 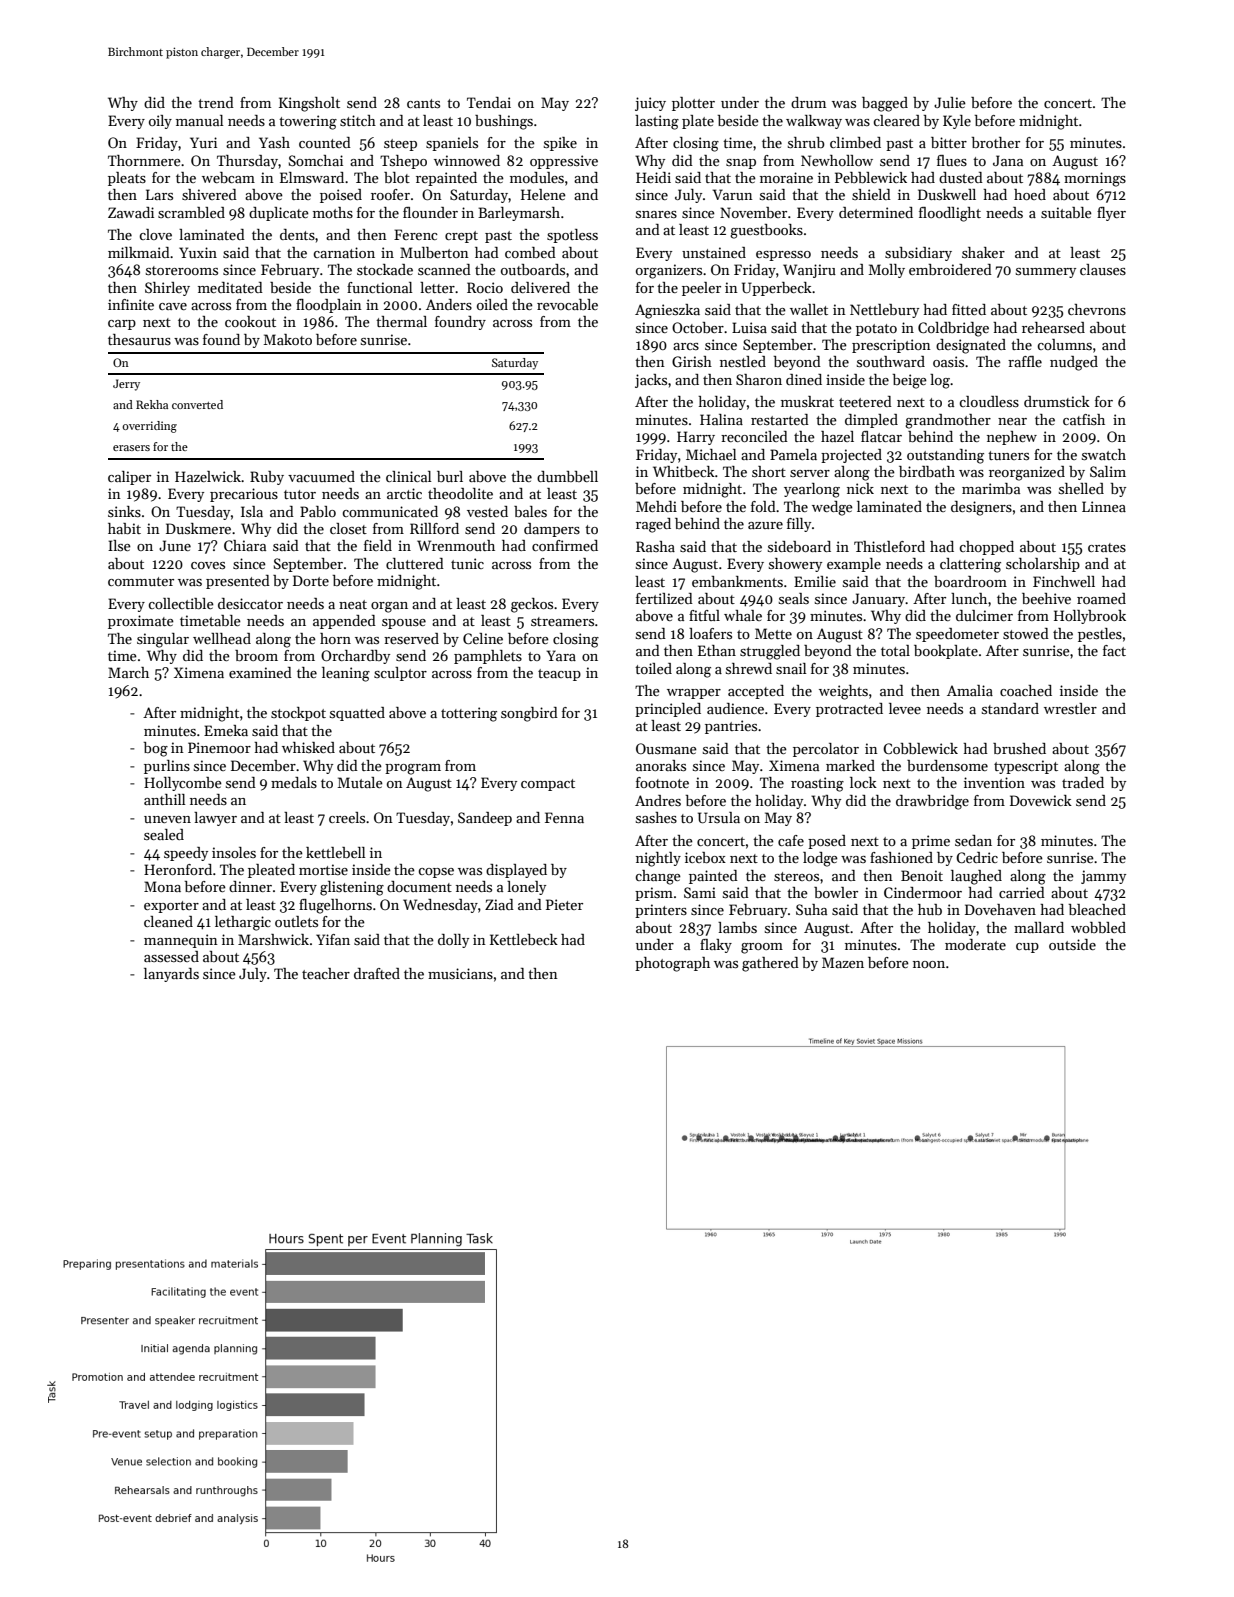 What do you see at coordinates (238, 582) in the image?
I see `presented` at bounding box center [238, 582].
